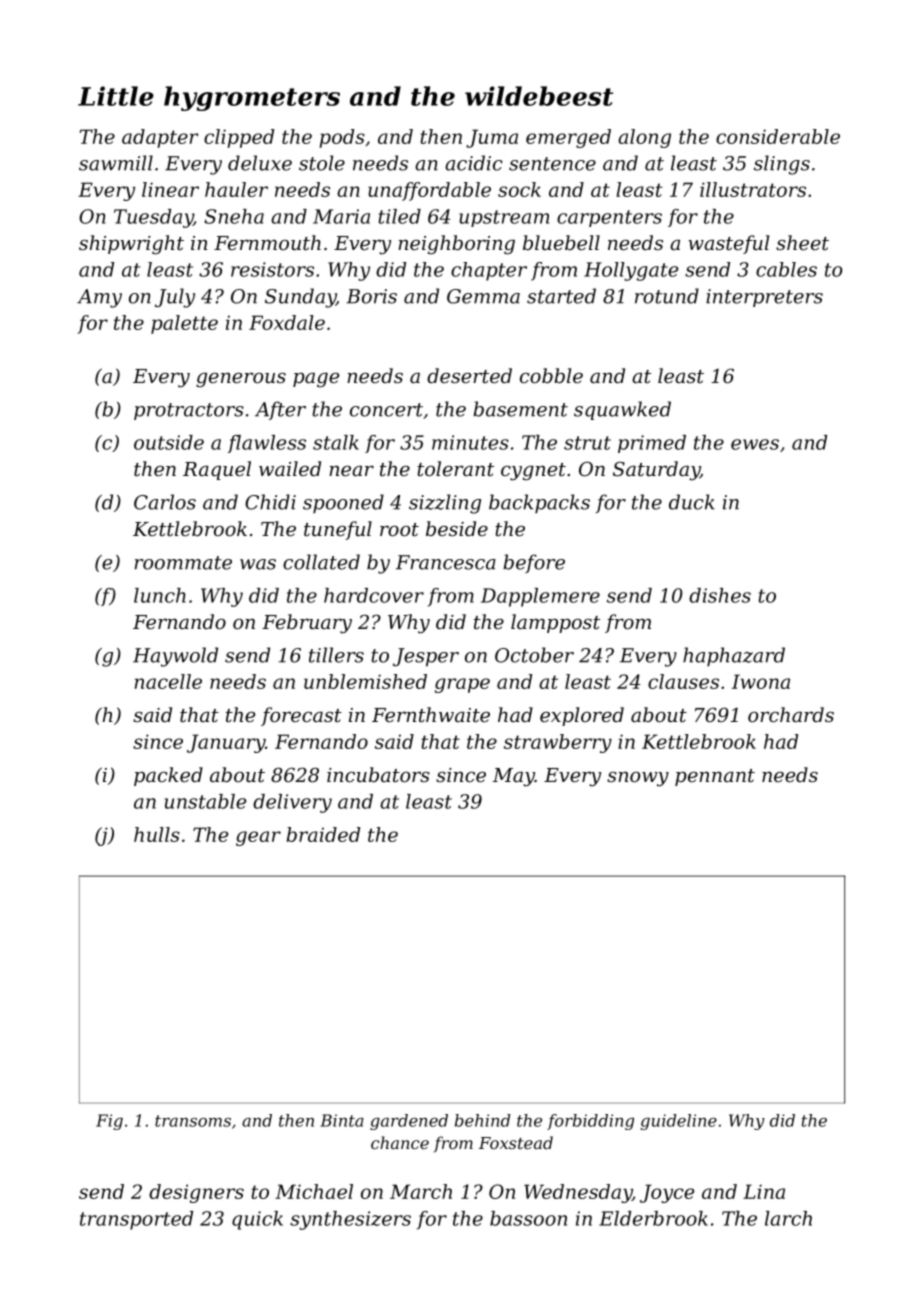 Image resolution: width=924 pixels, height=1311 pixels. Describe the element at coordinates (168, 681) in the page. I see `nacelle` at that location.
